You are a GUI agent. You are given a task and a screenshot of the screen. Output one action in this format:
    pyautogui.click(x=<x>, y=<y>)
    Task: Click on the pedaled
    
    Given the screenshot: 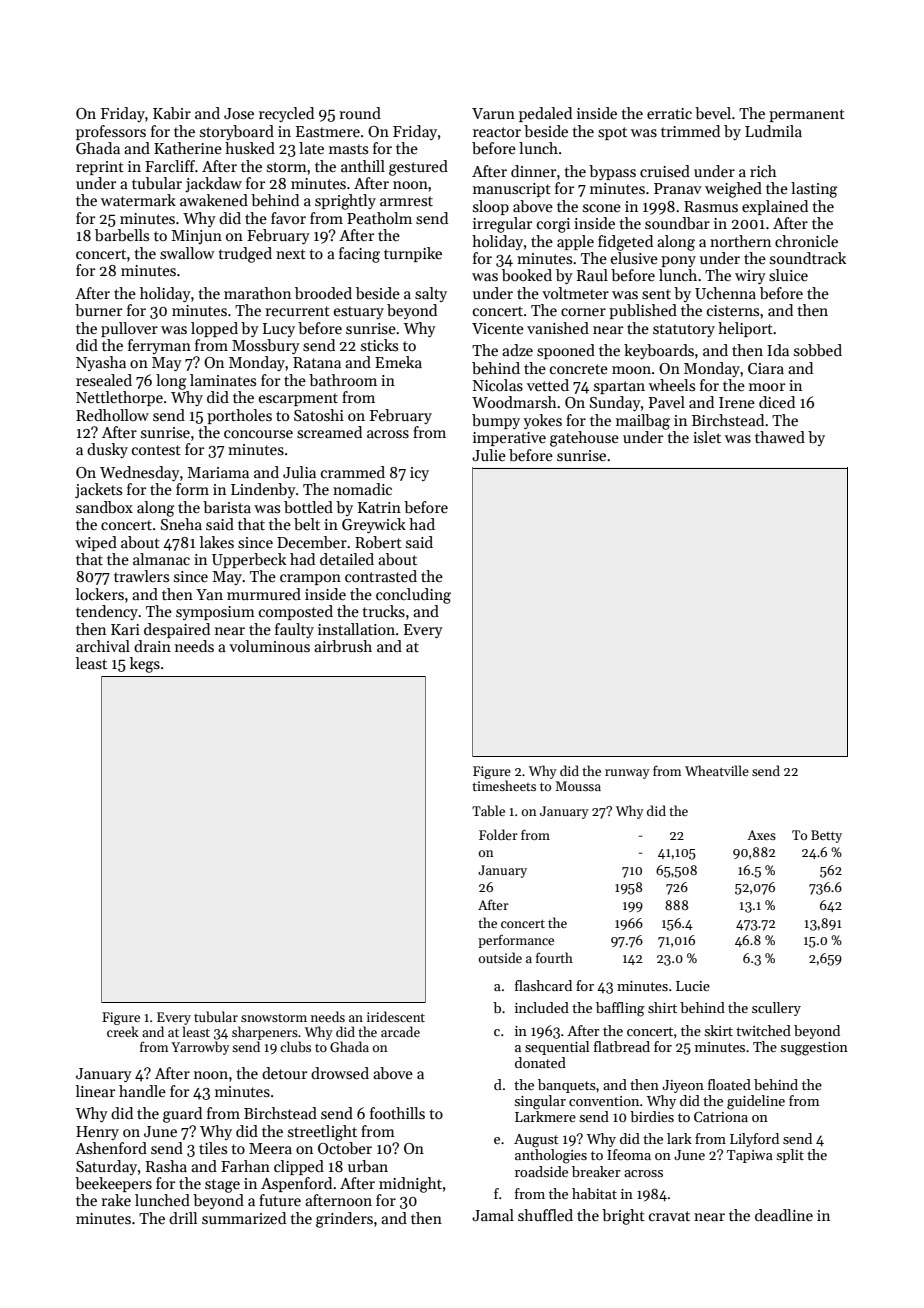 What is the action you would take?
    pyautogui.click(x=545, y=114)
